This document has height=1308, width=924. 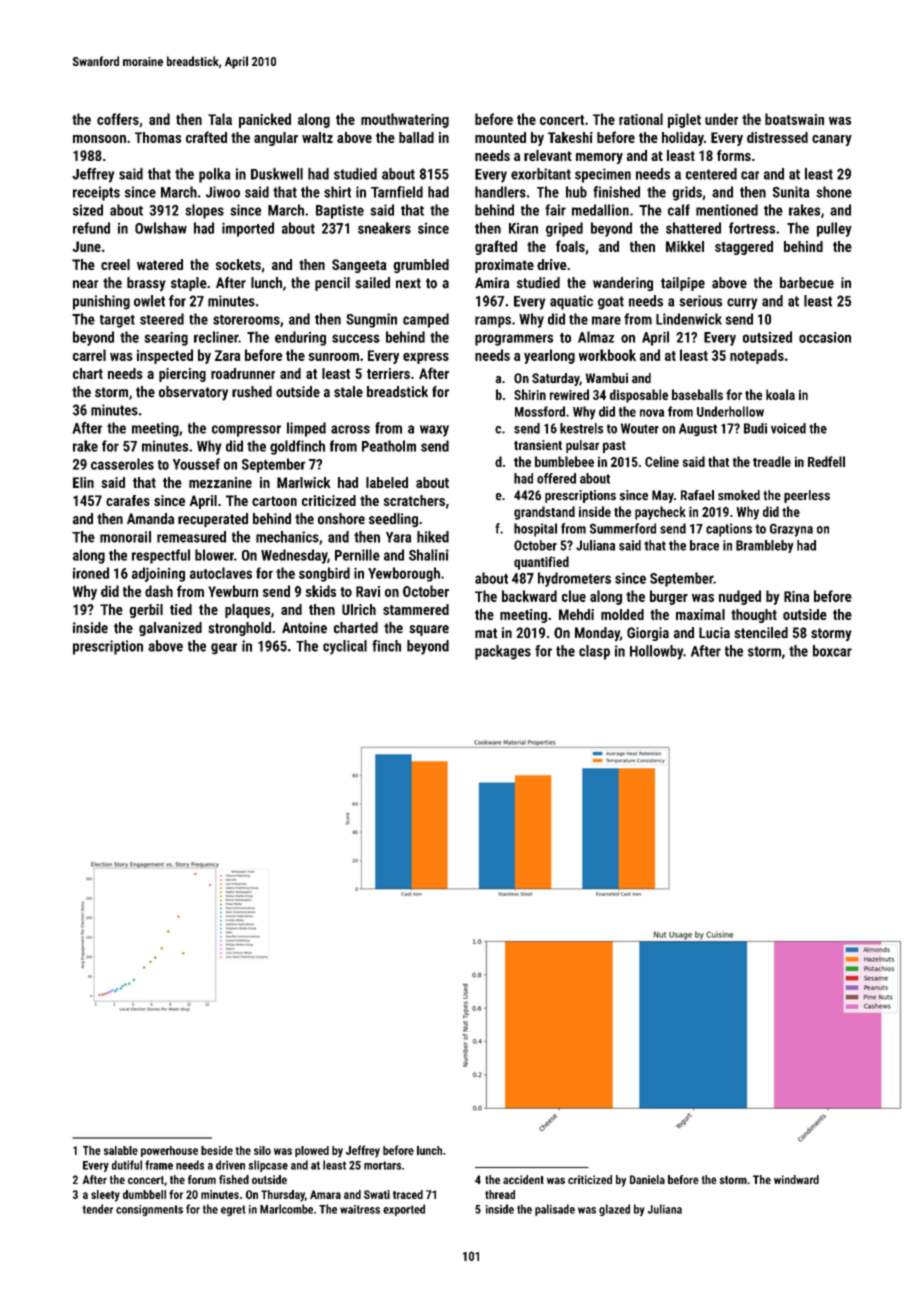 I want to click on punishing, so click(x=101, y=302).
